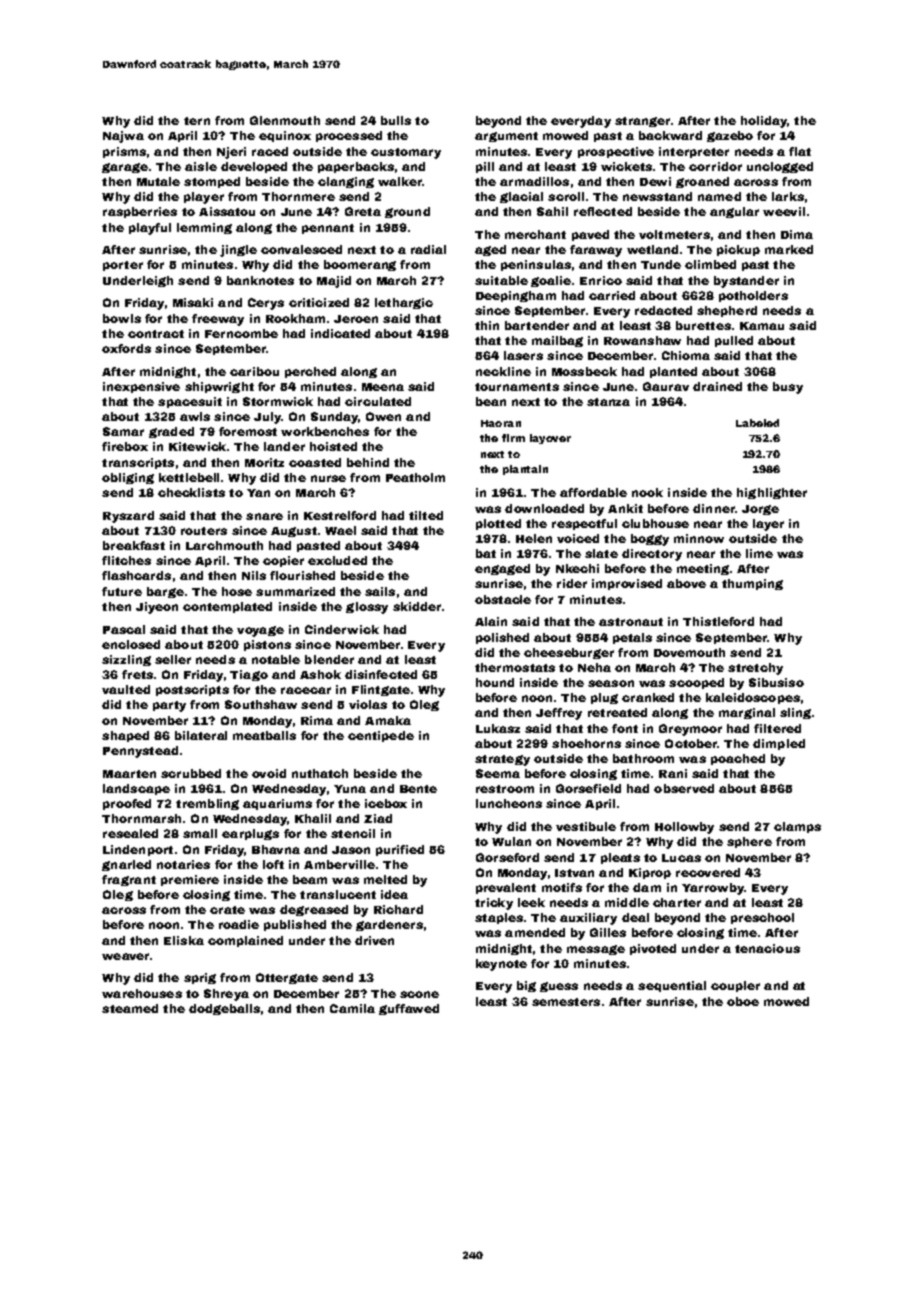  I want to click on hound, so click(495, 682).
